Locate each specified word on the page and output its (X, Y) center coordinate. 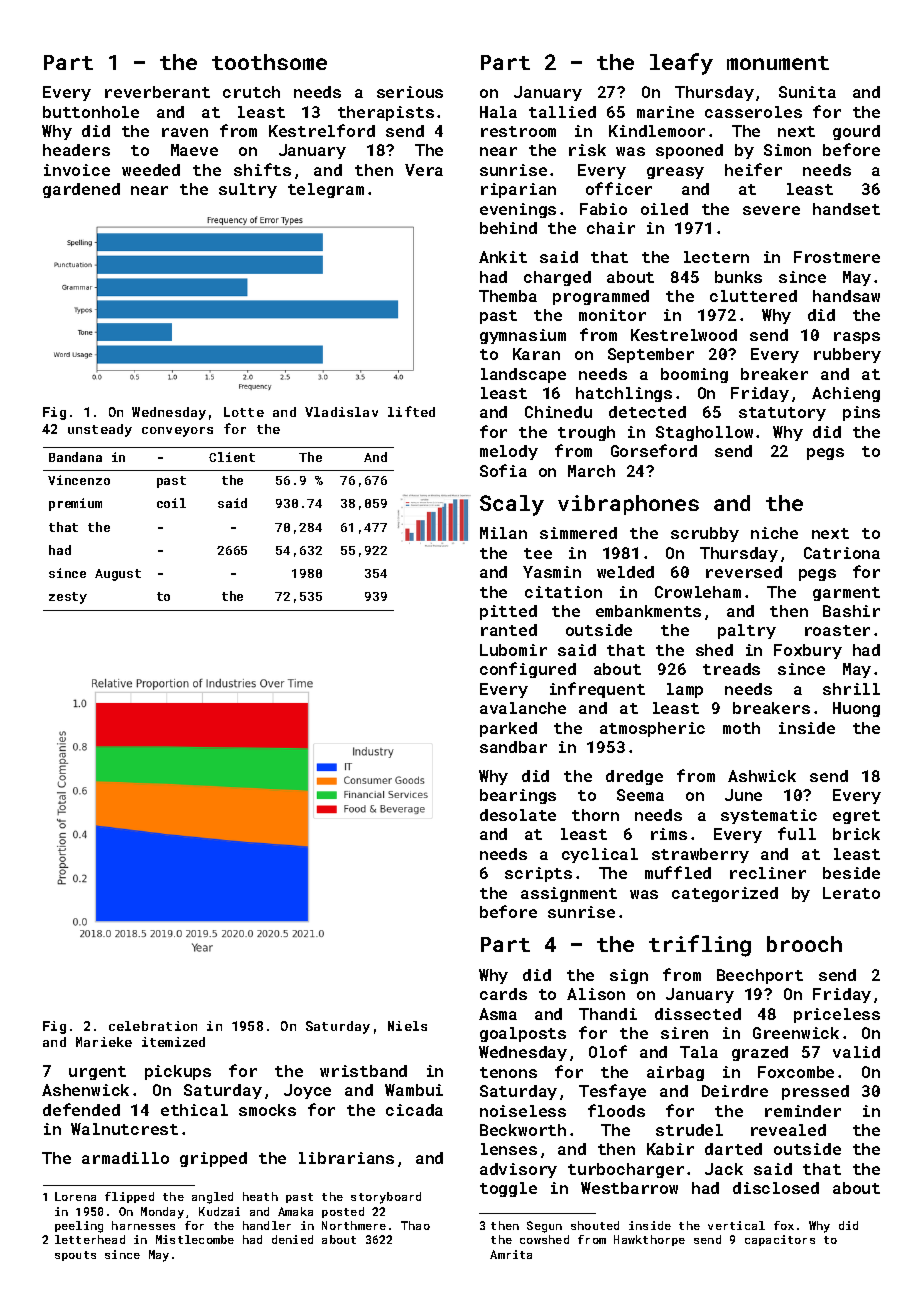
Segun (544, 1227)
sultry (248, 190)
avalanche (523, 708)
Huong (856, 709)
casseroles (753, 112)
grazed (760, 1053)
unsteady (100, 430)
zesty (68, 598)
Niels (407, 1026)
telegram (326, 190)
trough (586, 433)
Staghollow (704, 433)
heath (260, 1196)
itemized (173, 1042)
